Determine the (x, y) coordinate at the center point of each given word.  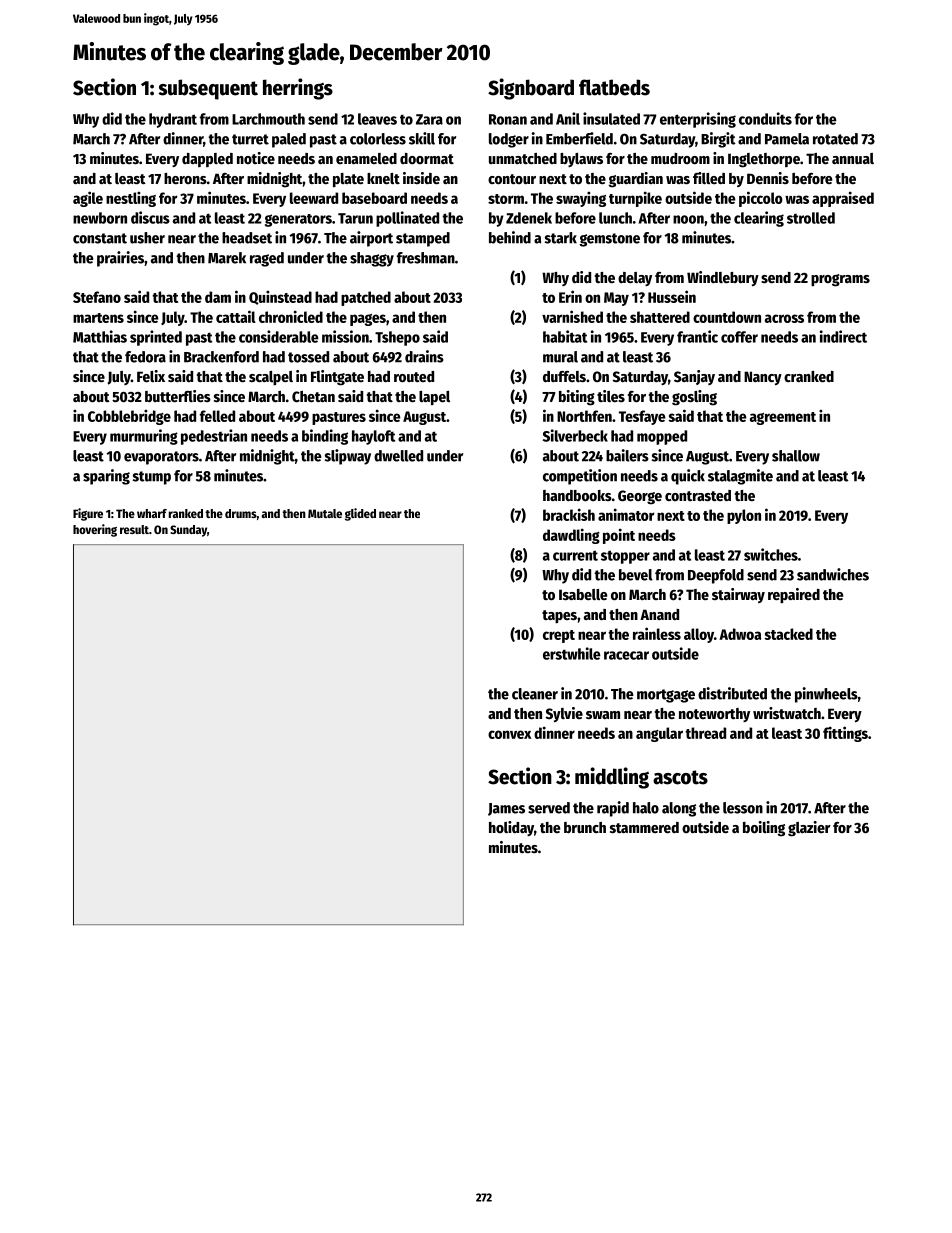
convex (509, 734)
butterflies (178, 396)
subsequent (208, 89)
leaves (377, 119)
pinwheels (826, 695)
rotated (835, 139)
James (506, 809)
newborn (100, 218)
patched (366, 298)
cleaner (535, 694)
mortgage (666, 696)
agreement (783, 418)
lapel (434, 398)
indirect (843, 336)
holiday (511, 828)
